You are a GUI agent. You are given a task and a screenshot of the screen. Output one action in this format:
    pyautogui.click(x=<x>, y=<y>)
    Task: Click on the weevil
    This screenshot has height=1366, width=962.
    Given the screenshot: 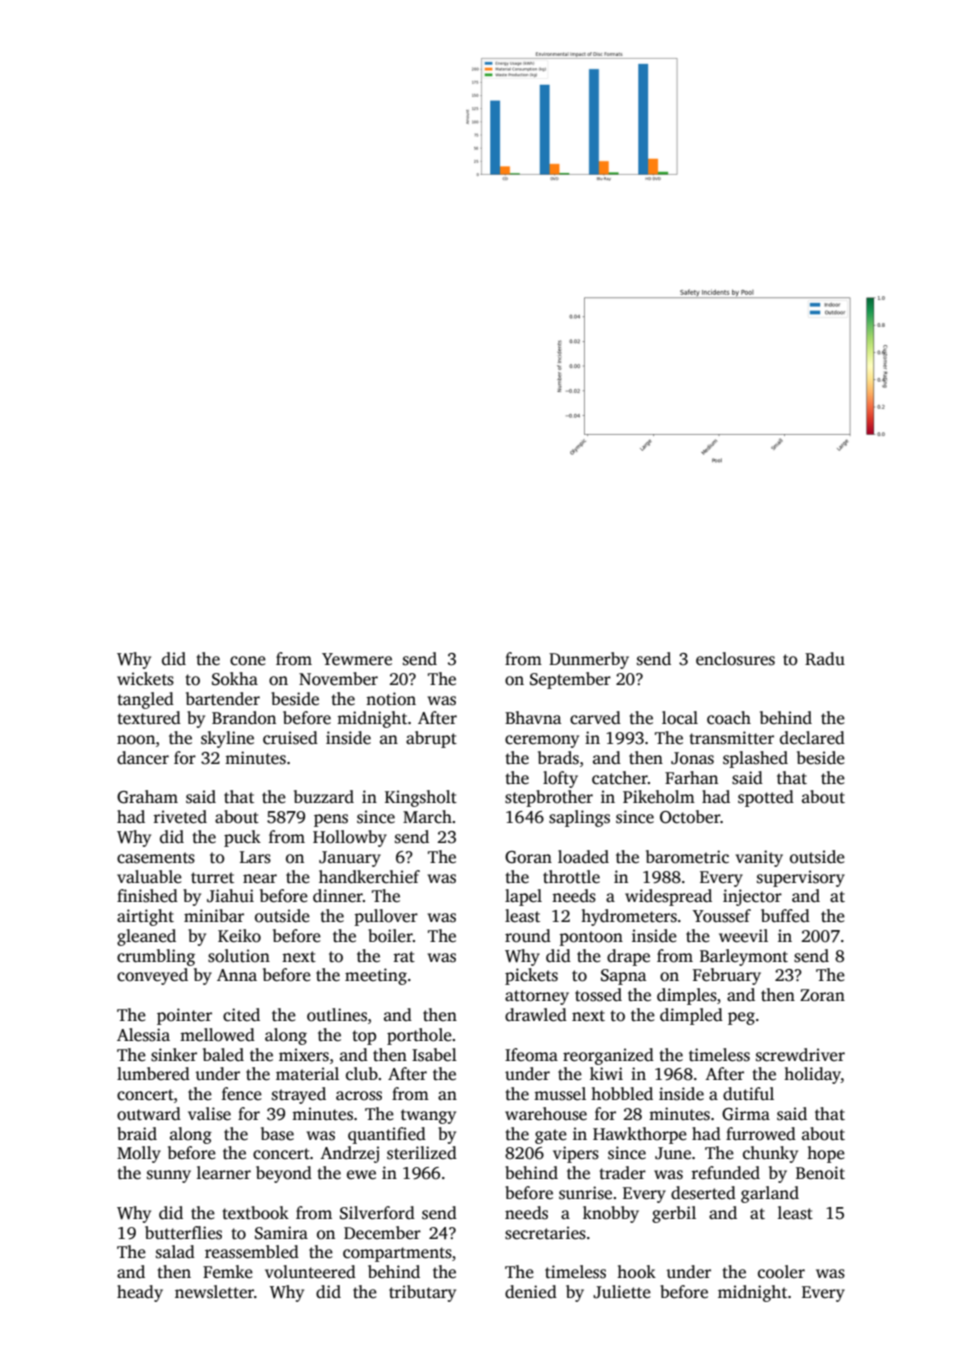 What is the action you would take?
    pyautogui.click(x=743, y=936)
